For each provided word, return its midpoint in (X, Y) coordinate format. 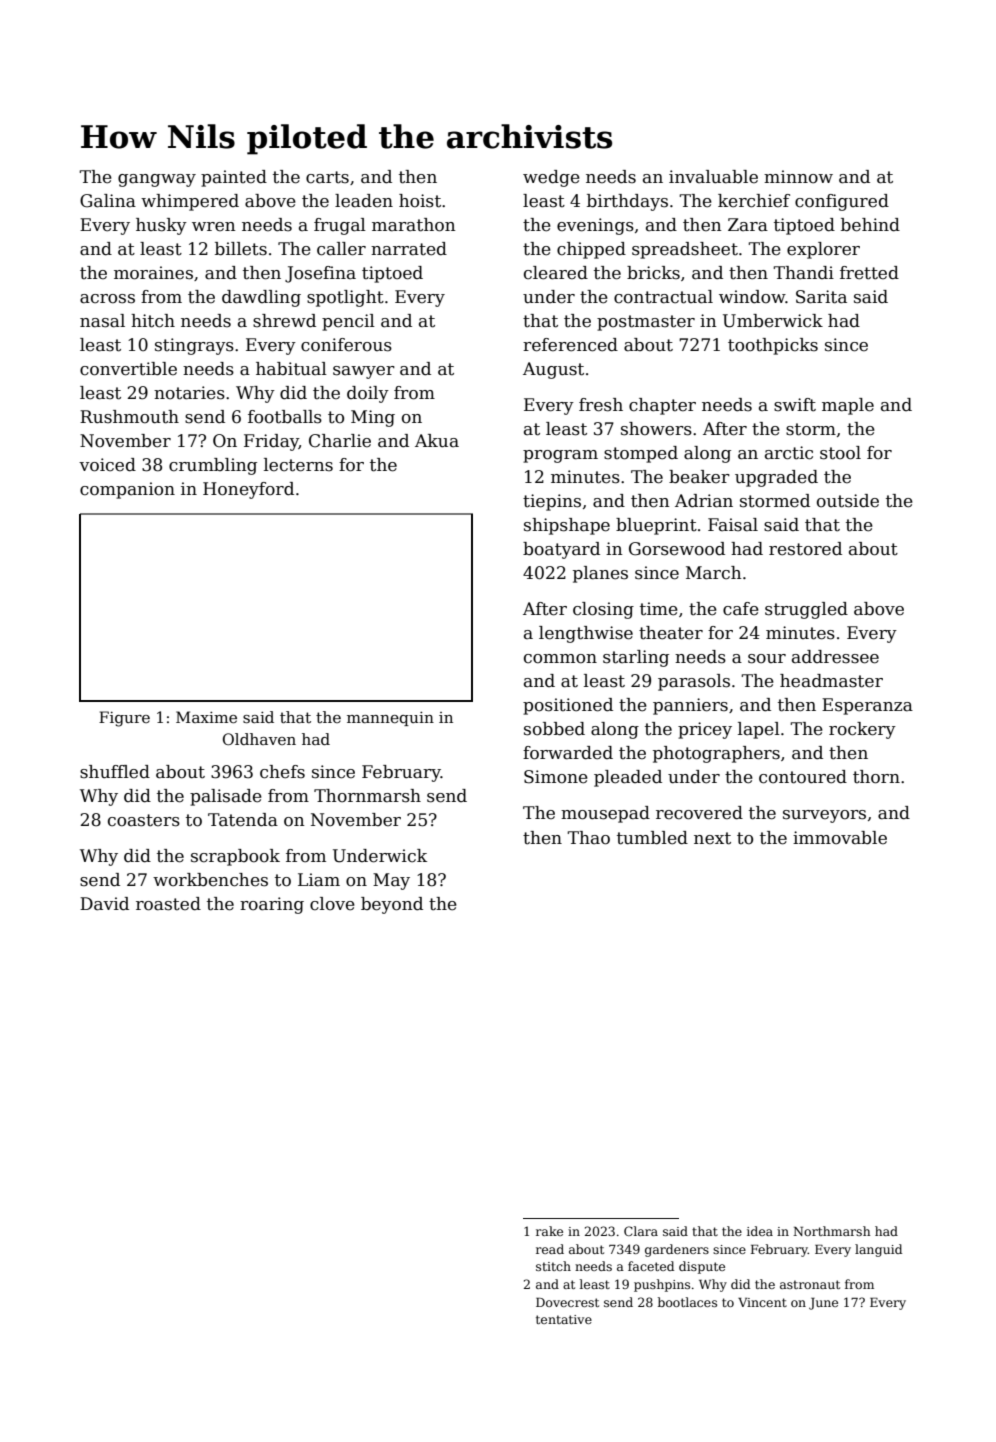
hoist (420, 201)
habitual (291, 369)
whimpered (190, 202)
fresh (601, 405)
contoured (803, 777)
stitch (553, 1266)
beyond (392, 905)
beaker (699, 477)
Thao (588, 838)
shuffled (115, 772)
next (712, 838)
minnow (798, 177)
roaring (272, 905)
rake (549, 1231)
